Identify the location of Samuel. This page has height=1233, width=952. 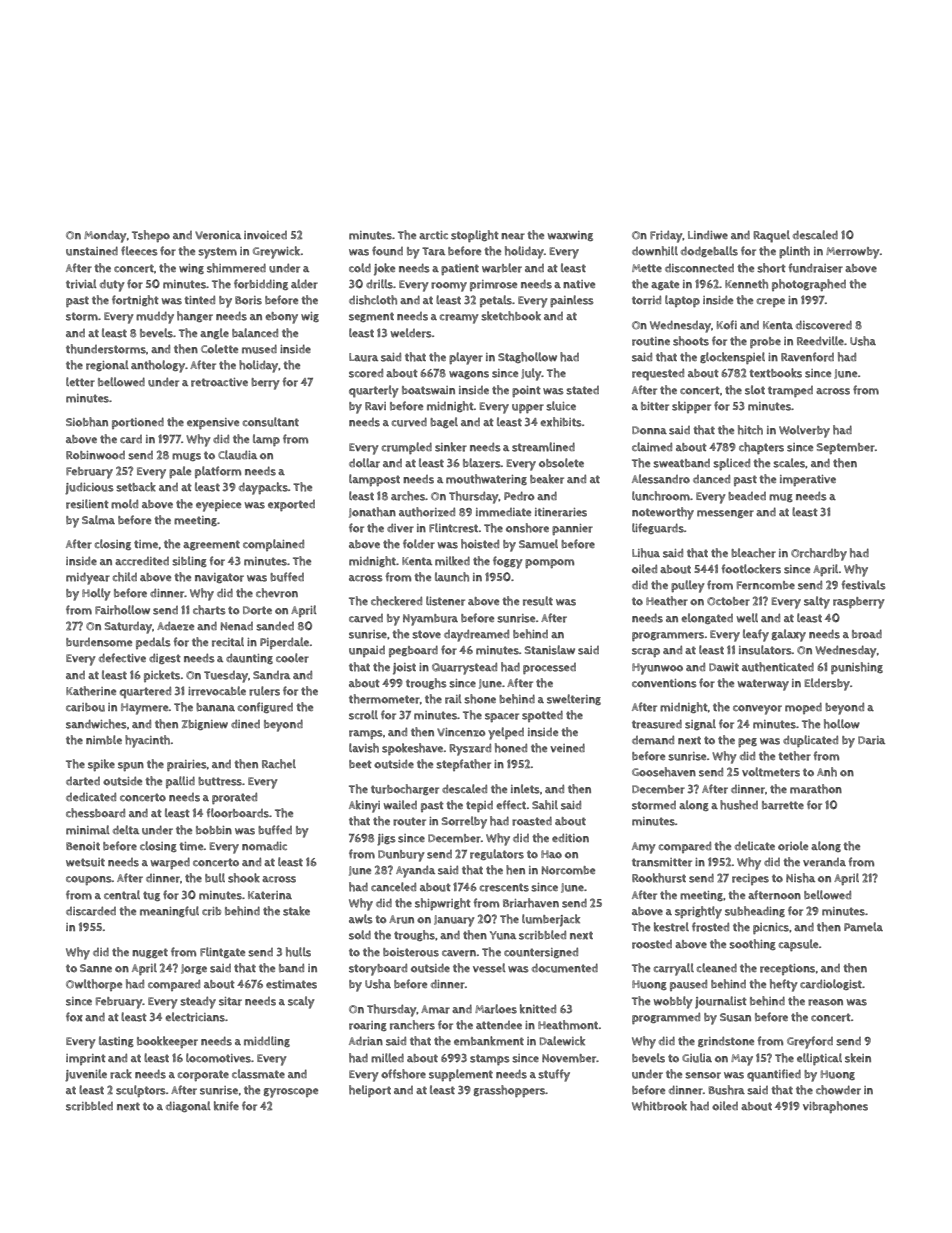
(538, 544).
